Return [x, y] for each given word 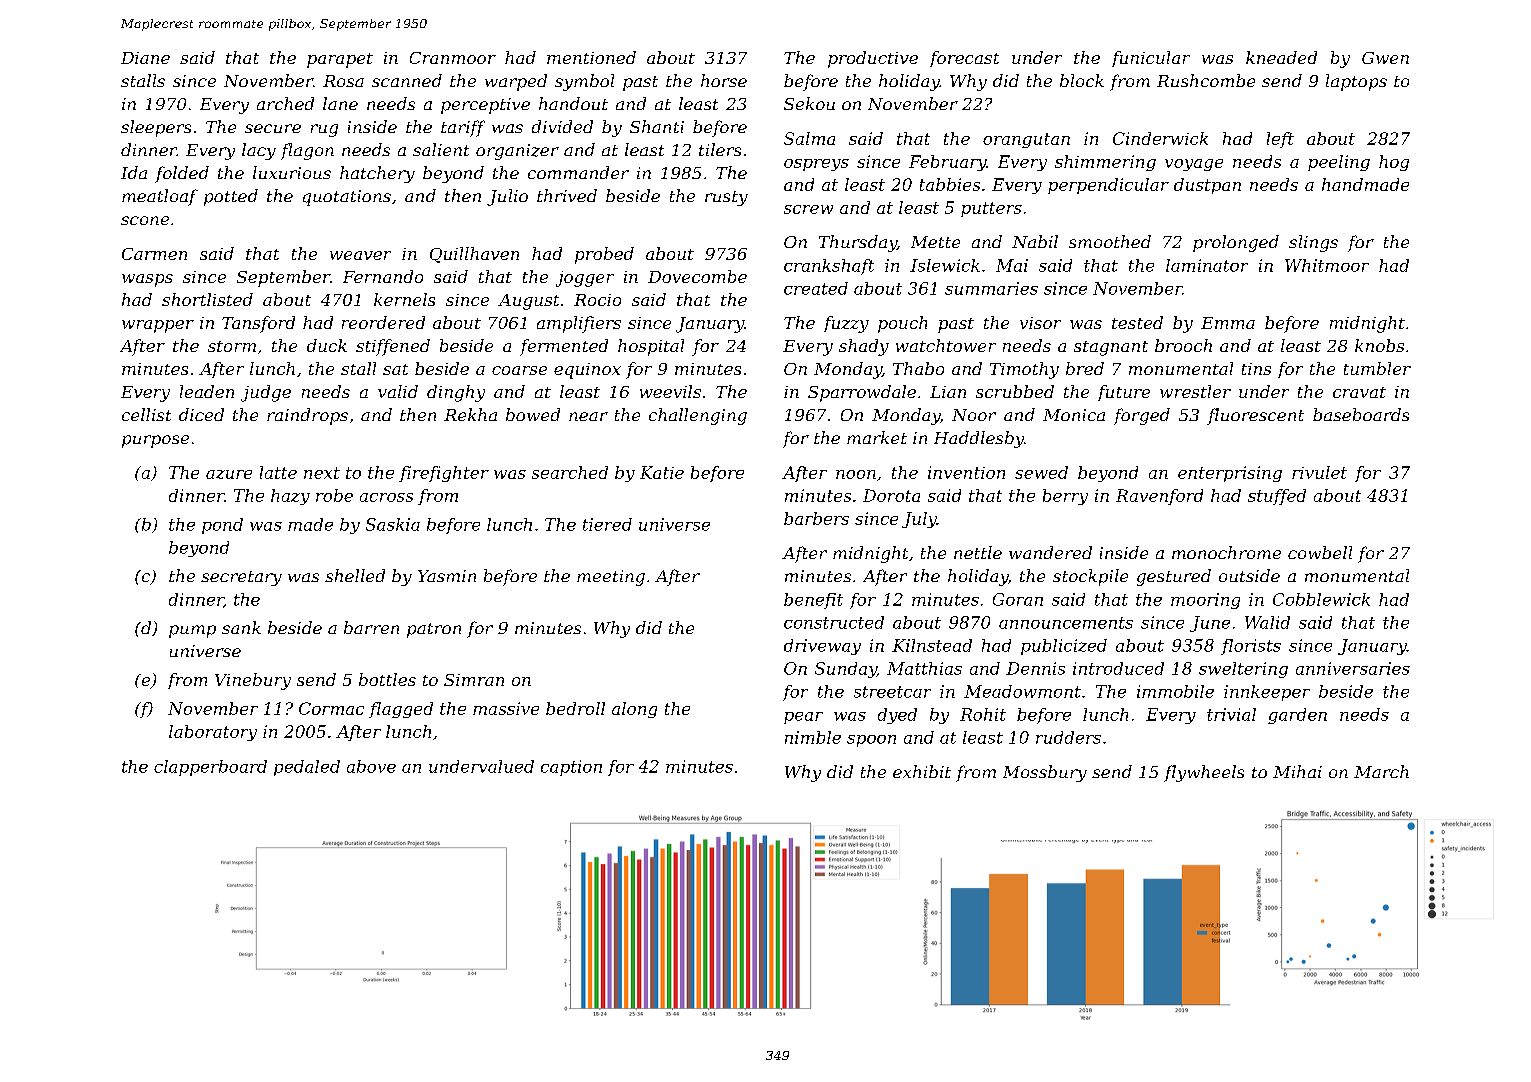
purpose [155, 441]
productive [873, 59]
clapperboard [210, 768]
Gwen [1385, 58]
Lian [948, 392]
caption [571, 768]
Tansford [258, 324]
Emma [1228, 323]
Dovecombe [697, 276]
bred [1085, 368]
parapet [340, 60]
